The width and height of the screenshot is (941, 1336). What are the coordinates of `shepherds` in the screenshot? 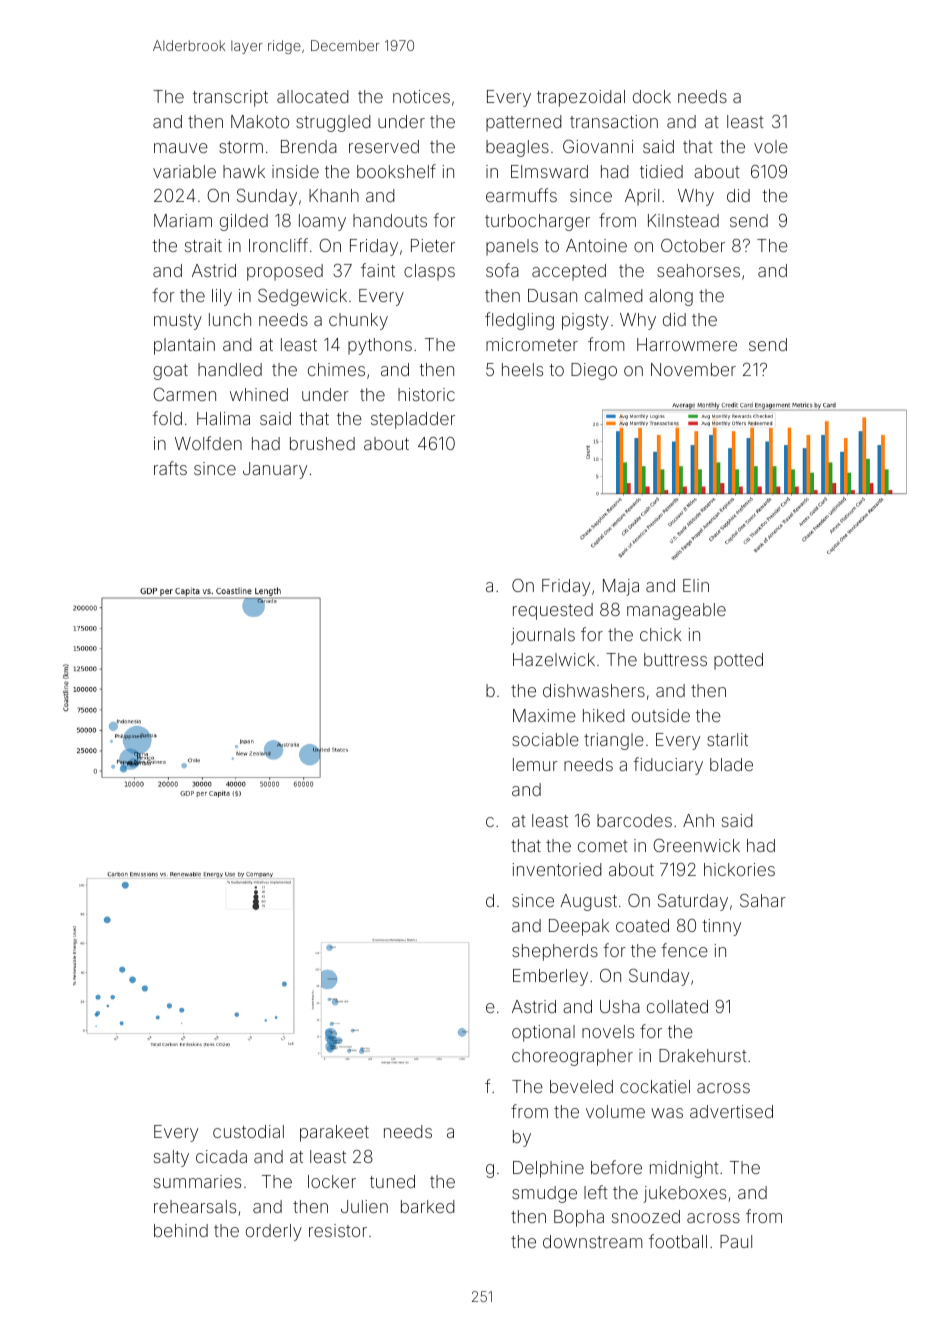 It's located at (555, 952).
